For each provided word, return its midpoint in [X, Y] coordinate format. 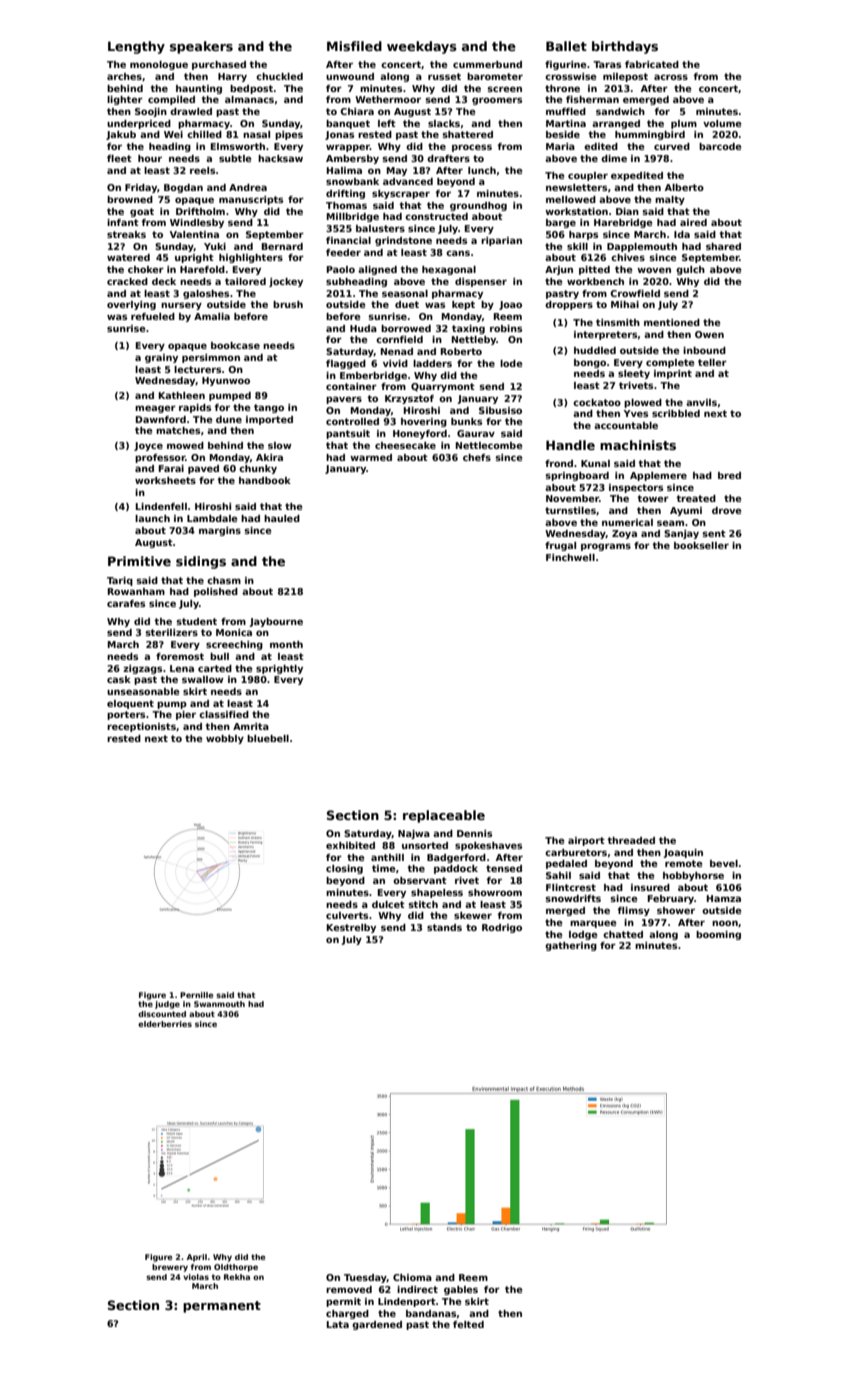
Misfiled [354, 46]
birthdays [625, 47]
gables [461, 1290]
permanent [222, 1307]
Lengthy [136, 47]
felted [468, 1324]
